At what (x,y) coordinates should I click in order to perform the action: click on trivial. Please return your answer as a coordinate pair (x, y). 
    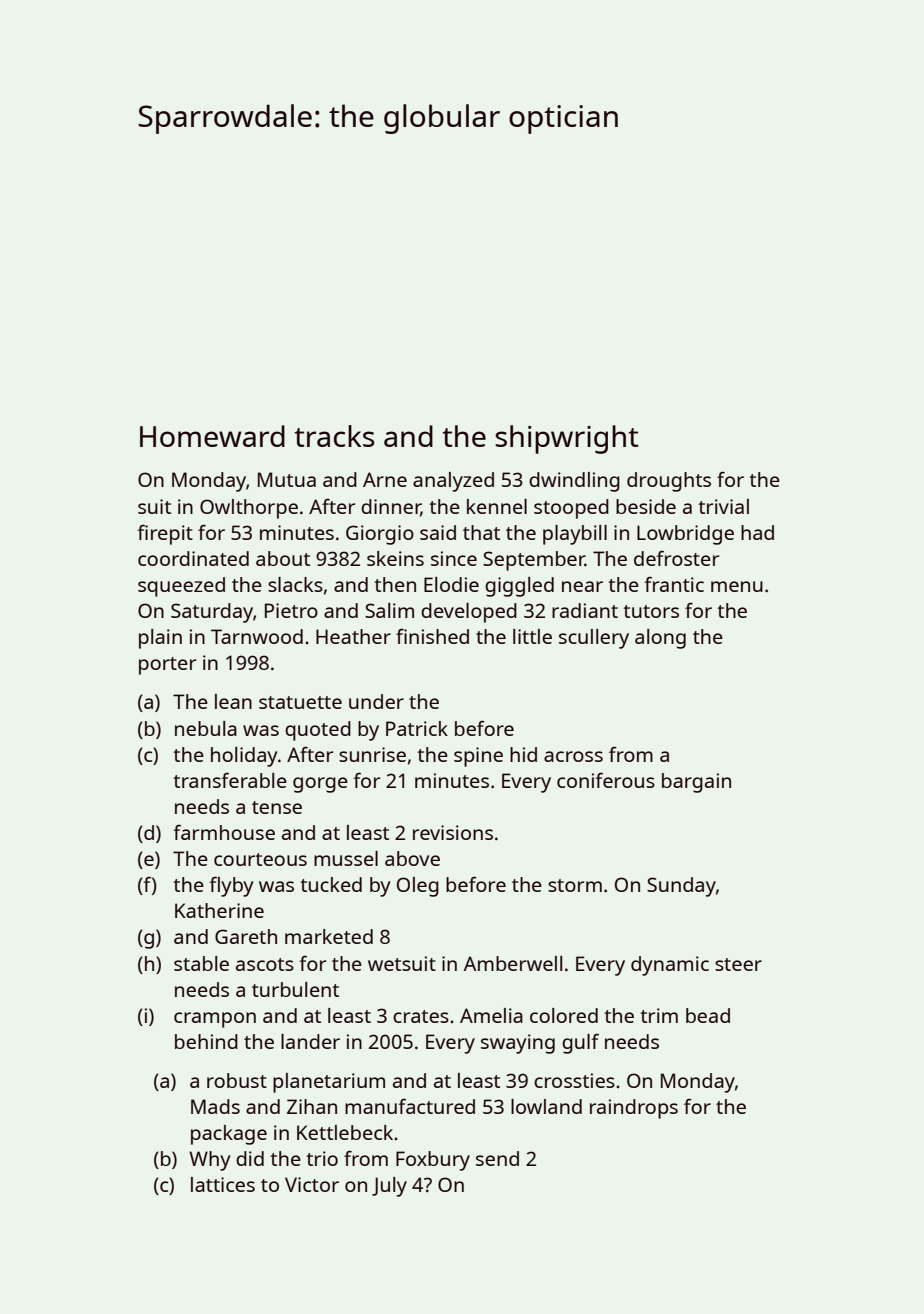
    Looking at the image, I should click on (723, 506).
